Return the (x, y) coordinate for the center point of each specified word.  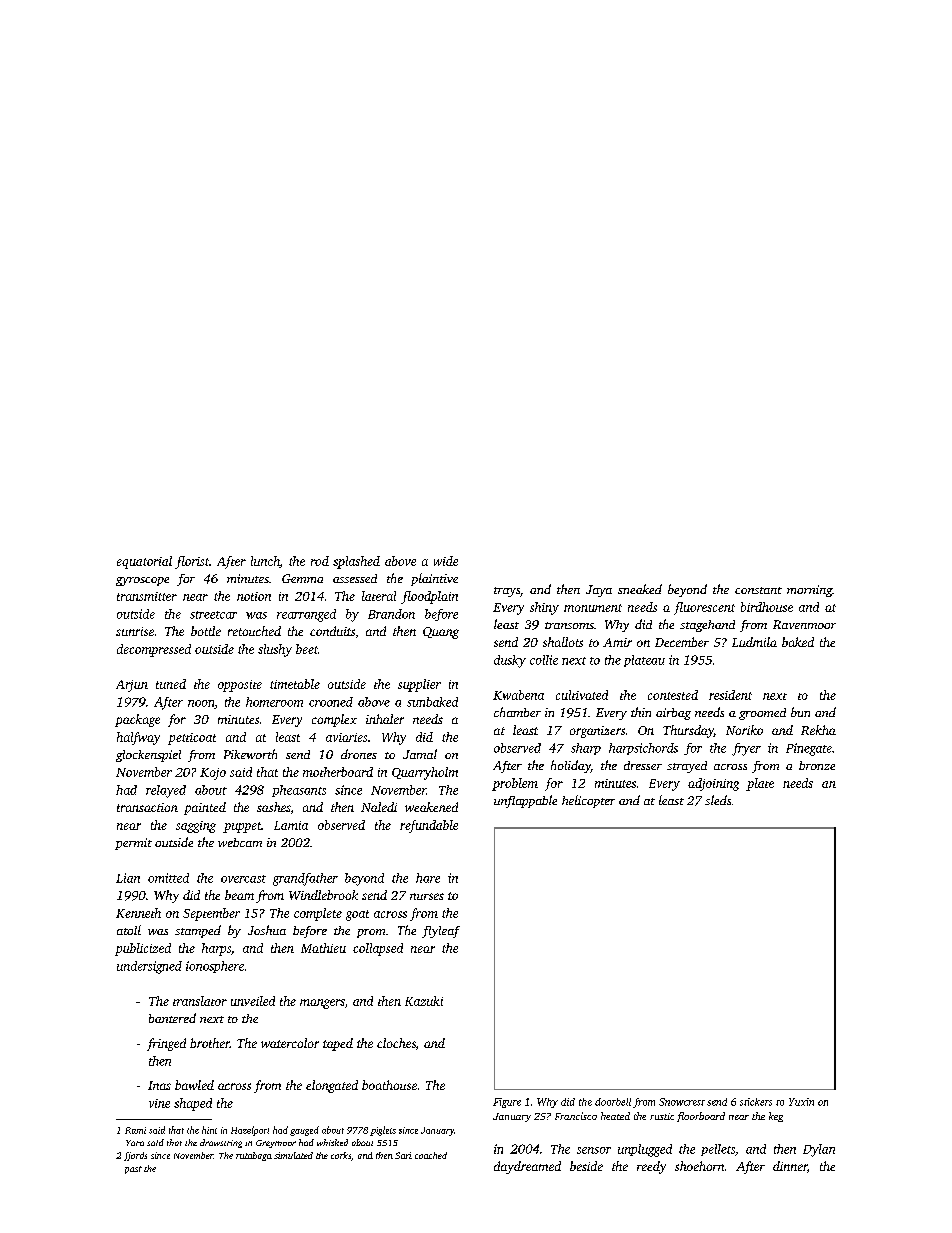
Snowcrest (682, 1102)
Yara (135, 1143)
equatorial (144, 562)
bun (800, 712)
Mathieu (323, 948)
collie (544, 660)
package (137, 720)
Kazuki (424, 1001)
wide (446, 561)
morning (809, 591)
